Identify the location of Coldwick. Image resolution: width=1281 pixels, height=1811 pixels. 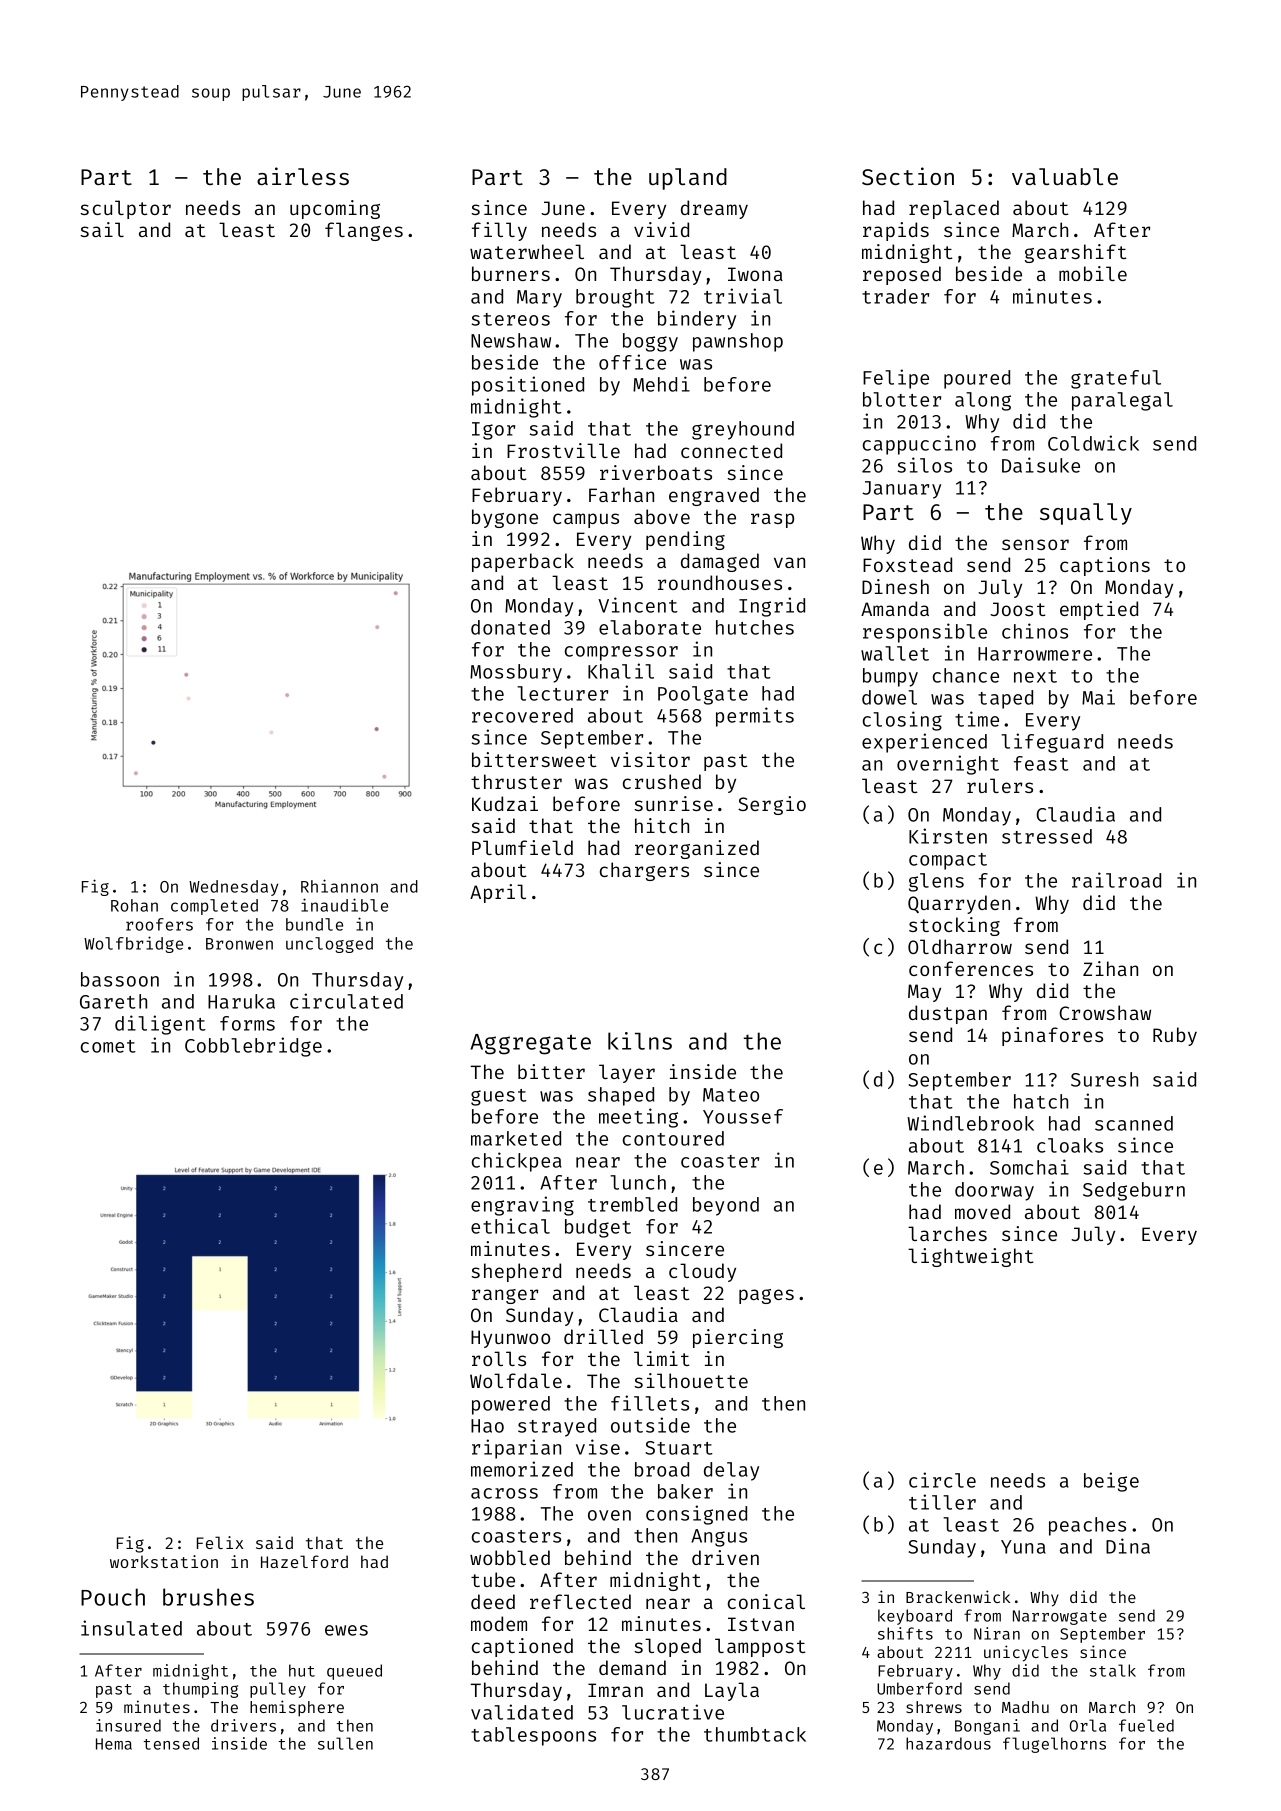
(1093, 443).
